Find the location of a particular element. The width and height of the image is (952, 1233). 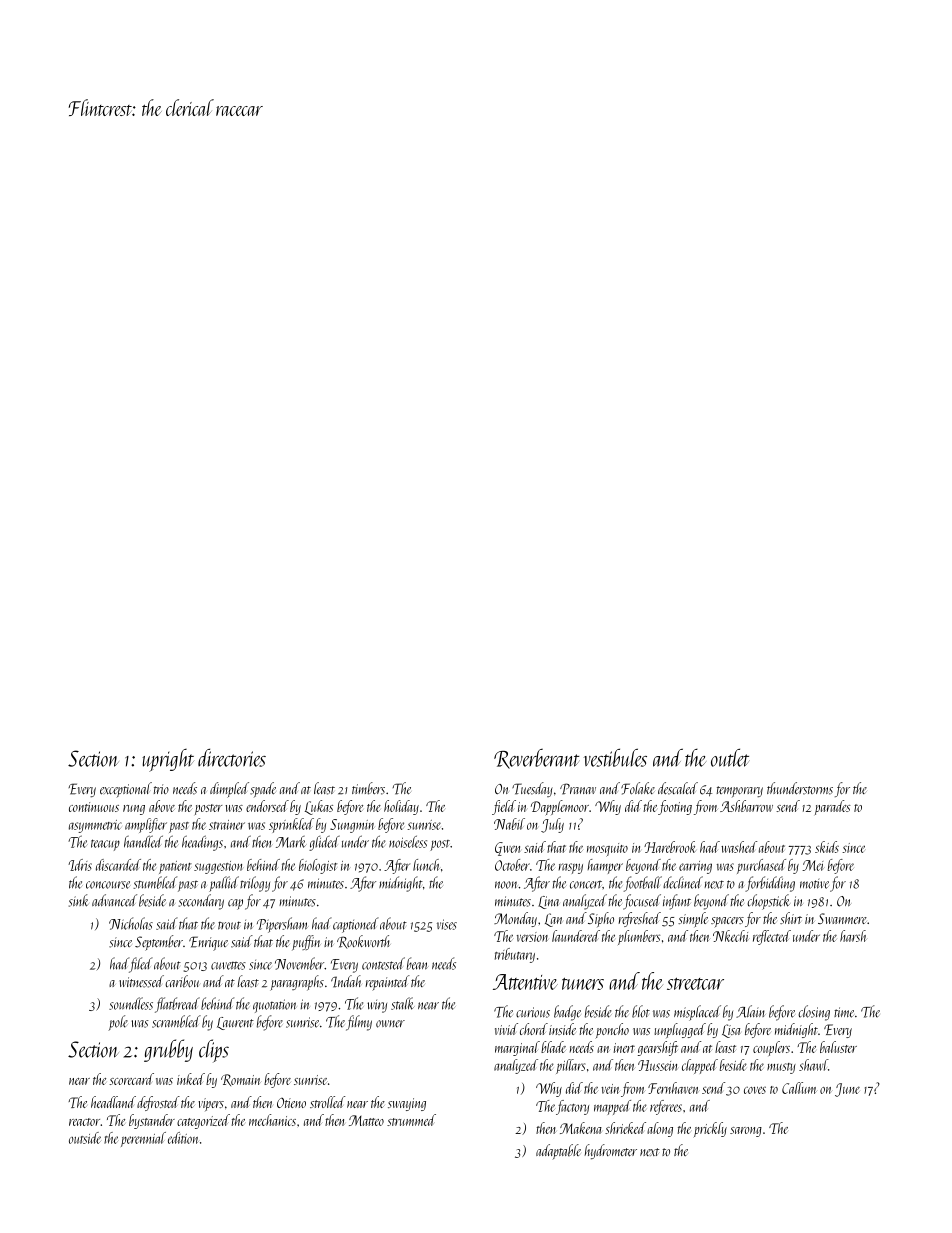

Reverberant is located at coordinates (537, 759).
